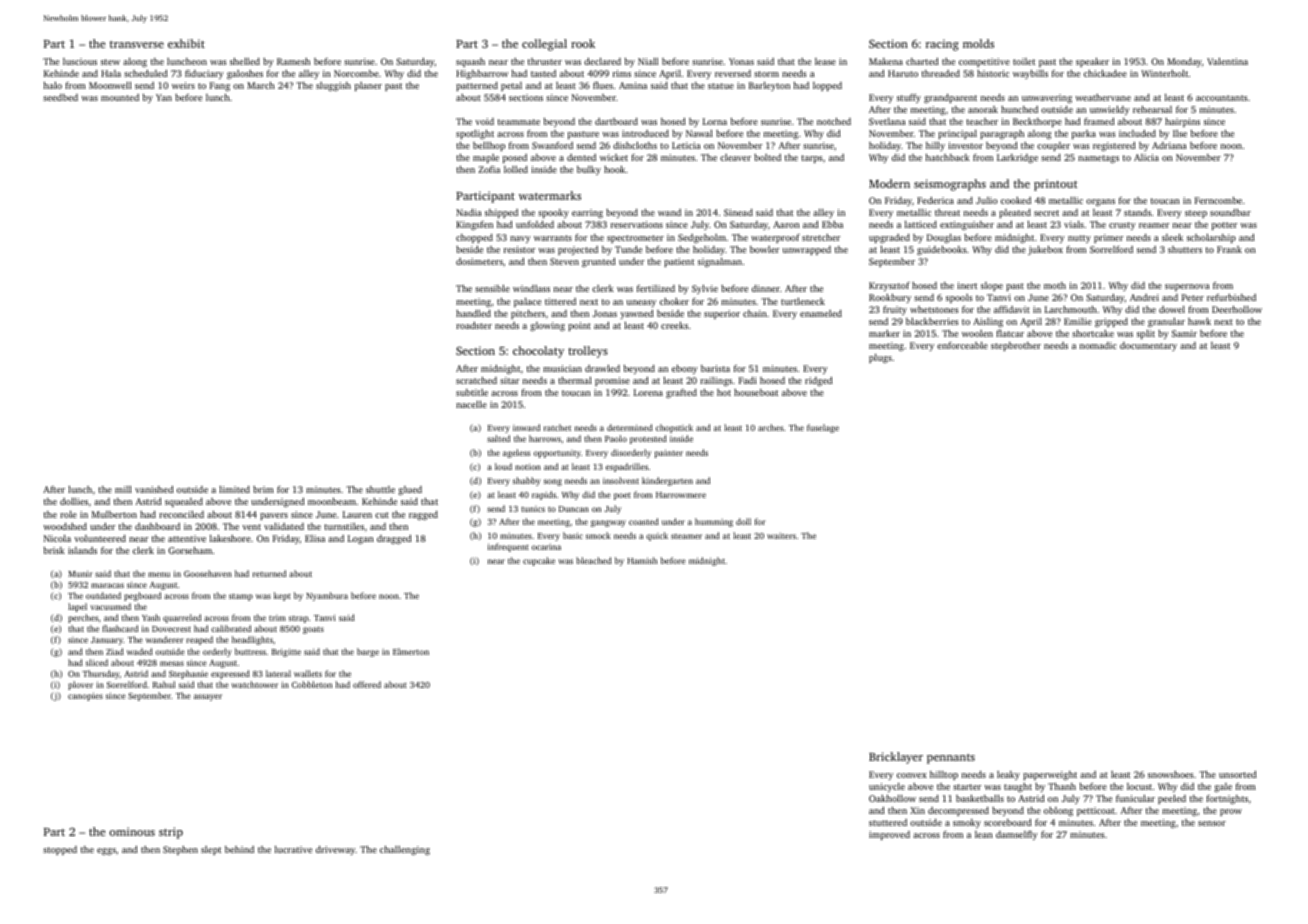 This document has width=1308, height=924. I want to click on soundbar, so click(1230, 212).
